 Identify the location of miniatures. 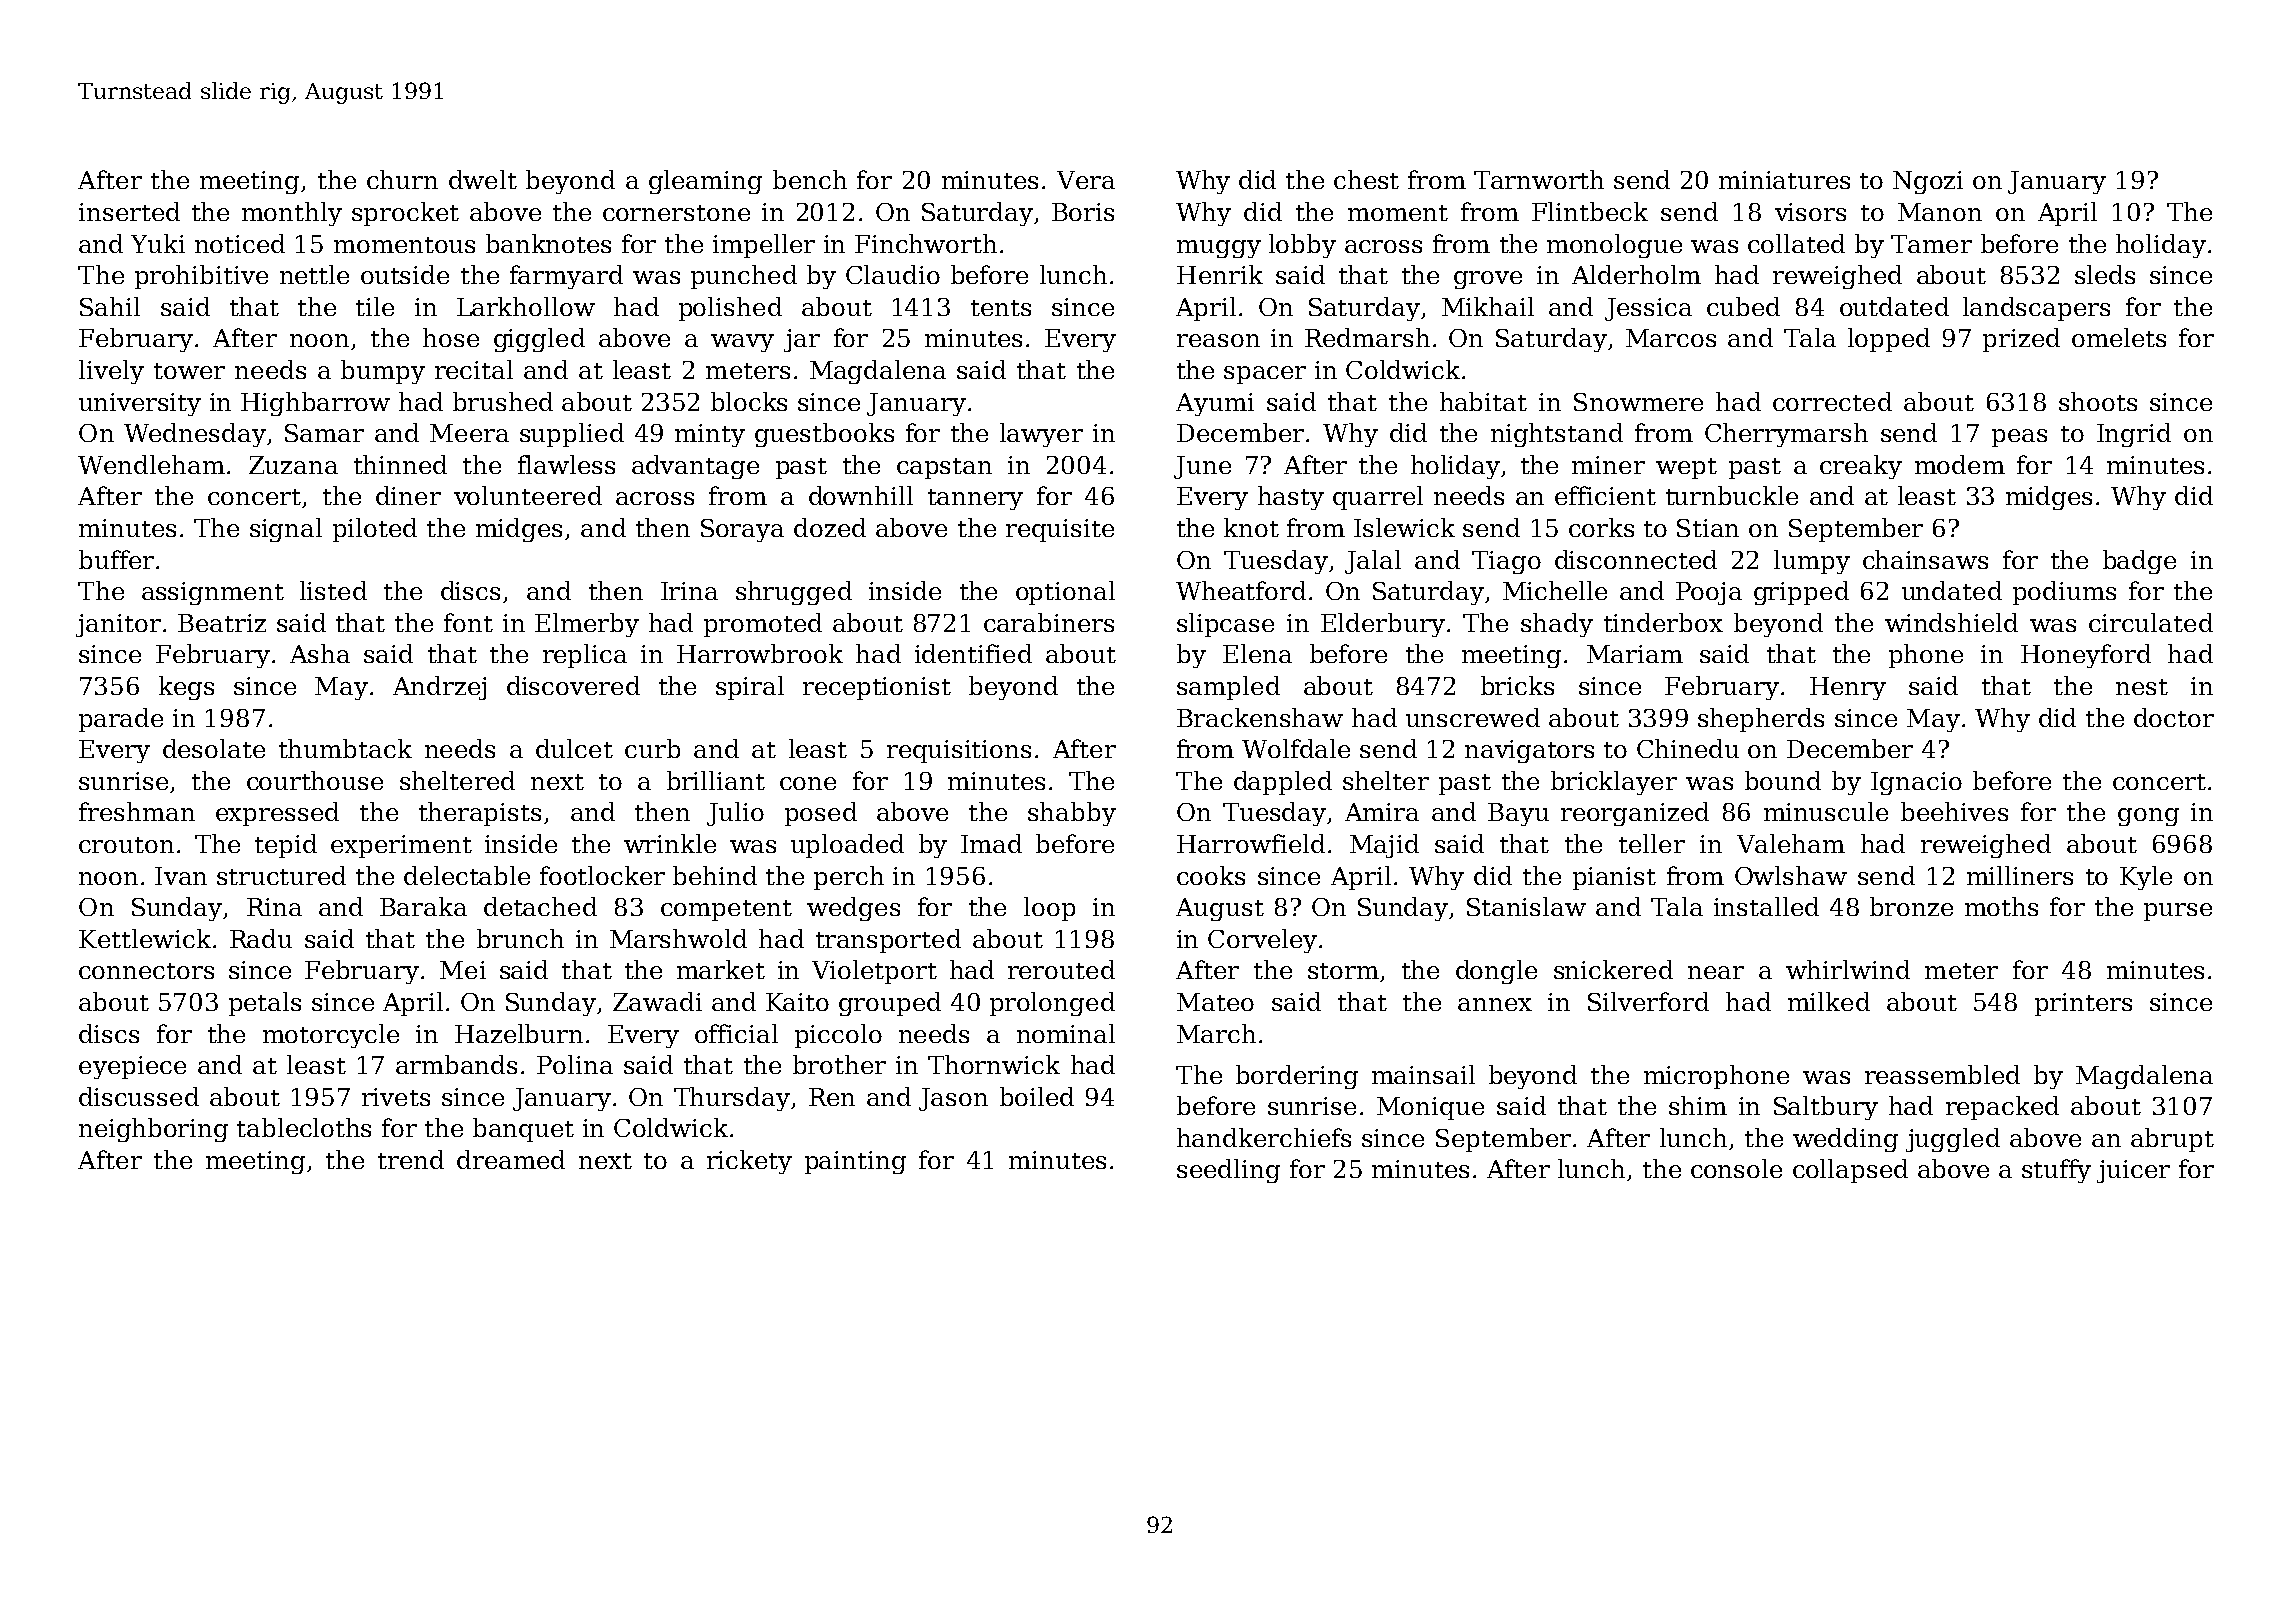
(1784, 180).
